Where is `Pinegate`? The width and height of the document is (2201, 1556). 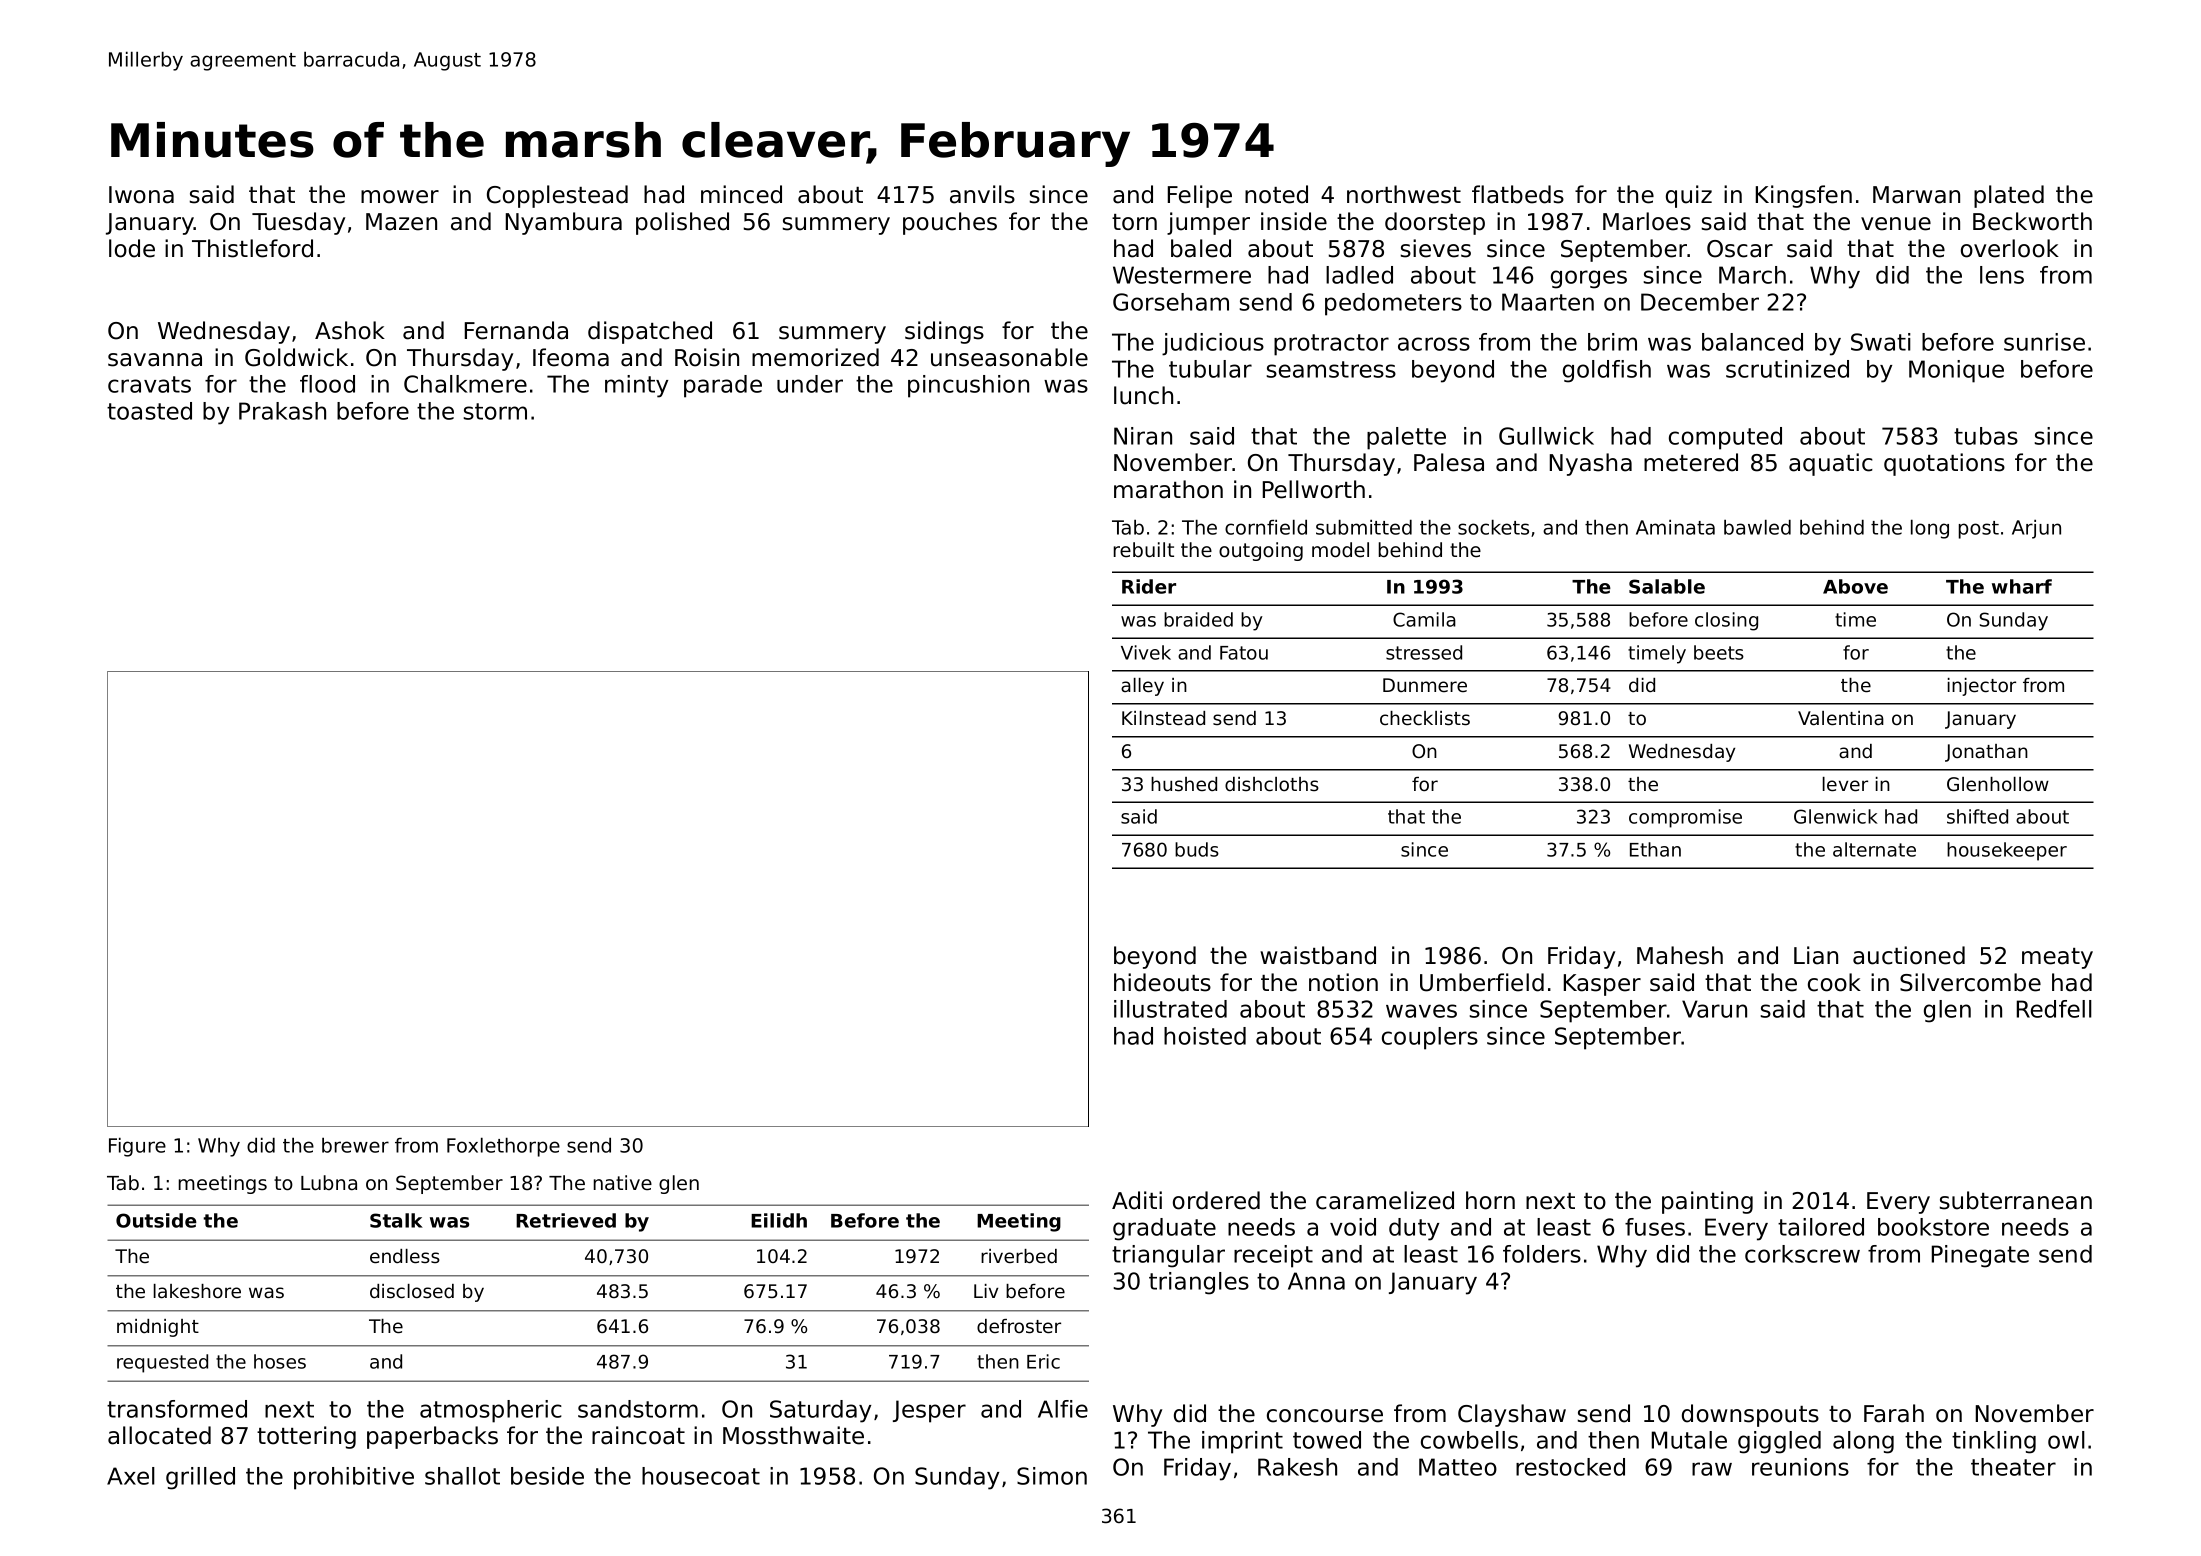 Pinegate is located at coordinates (1980, 1256).
